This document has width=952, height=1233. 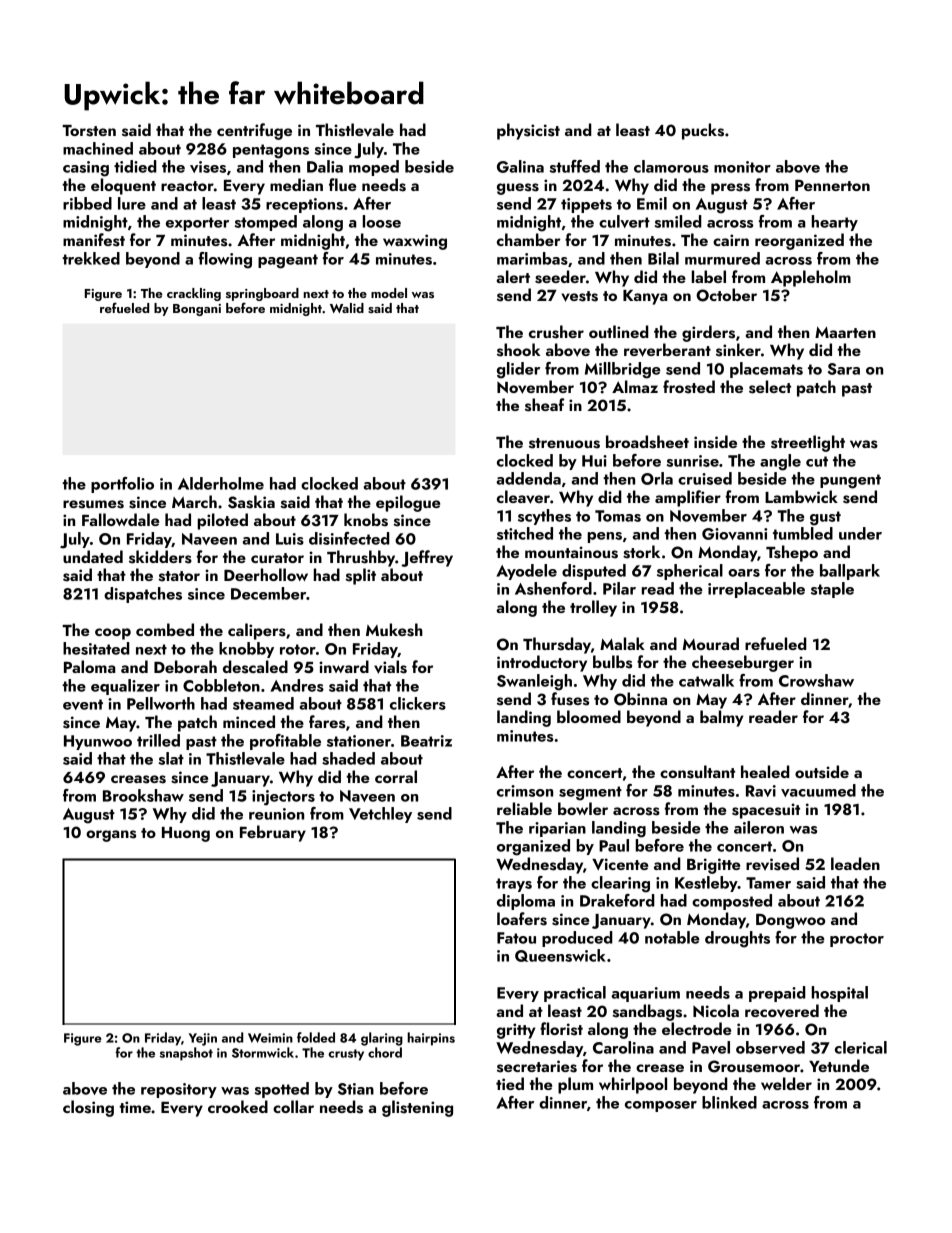 What do you see at coordinates (850, 572) in the document?
I see `ballpark` at bounding box center [850, 572].
